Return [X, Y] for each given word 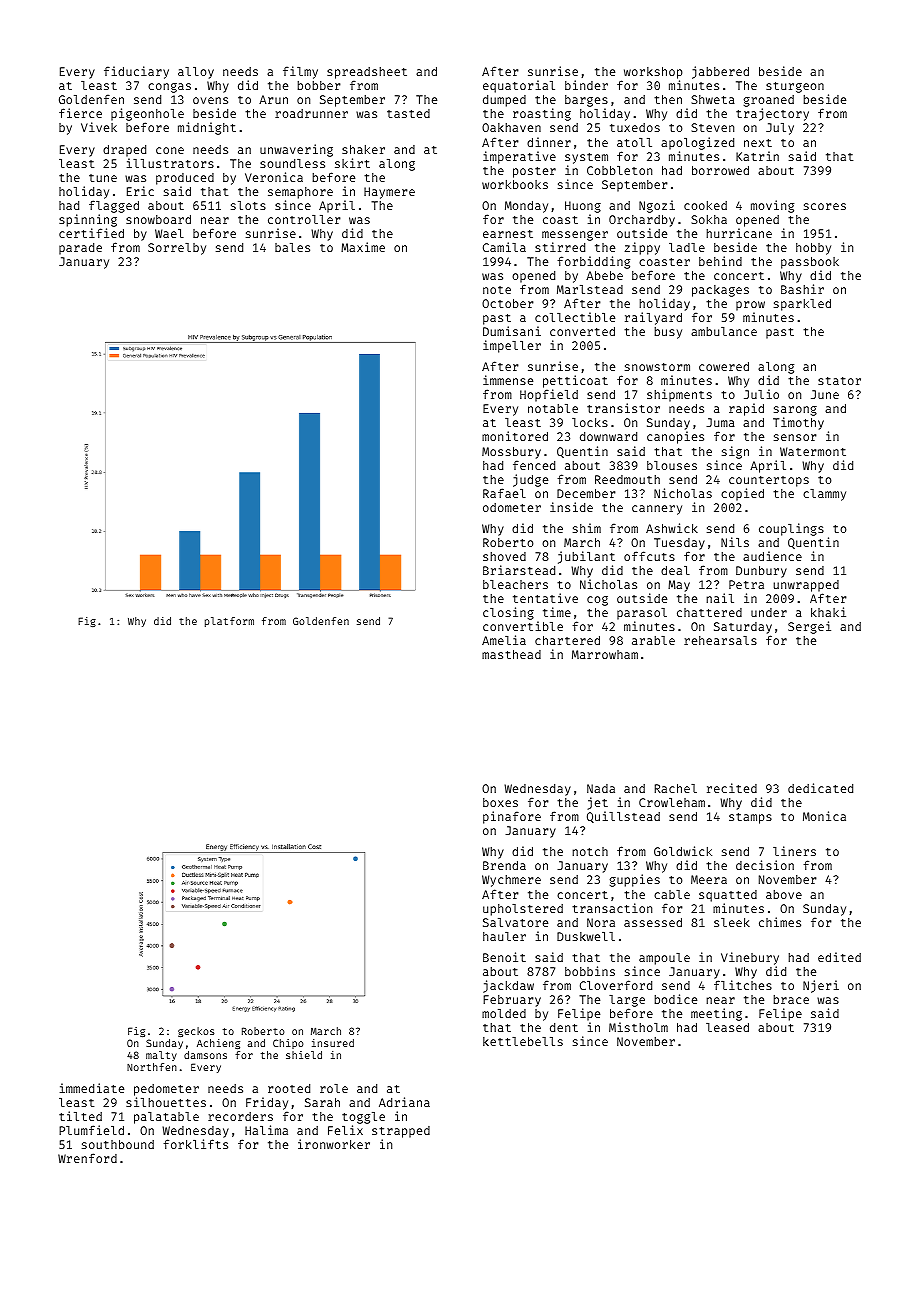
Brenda [504, 865]
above [784, 894]
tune [103, 178]
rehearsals [720, 640]
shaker [363, 149]
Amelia [504, 640]
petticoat [575, 381]
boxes [500, 802]
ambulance [724, 331]
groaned [769, 101]
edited [839, 957]
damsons [205, 1055]
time [557, 612]
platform [229, 622]
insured [333, 1043]
